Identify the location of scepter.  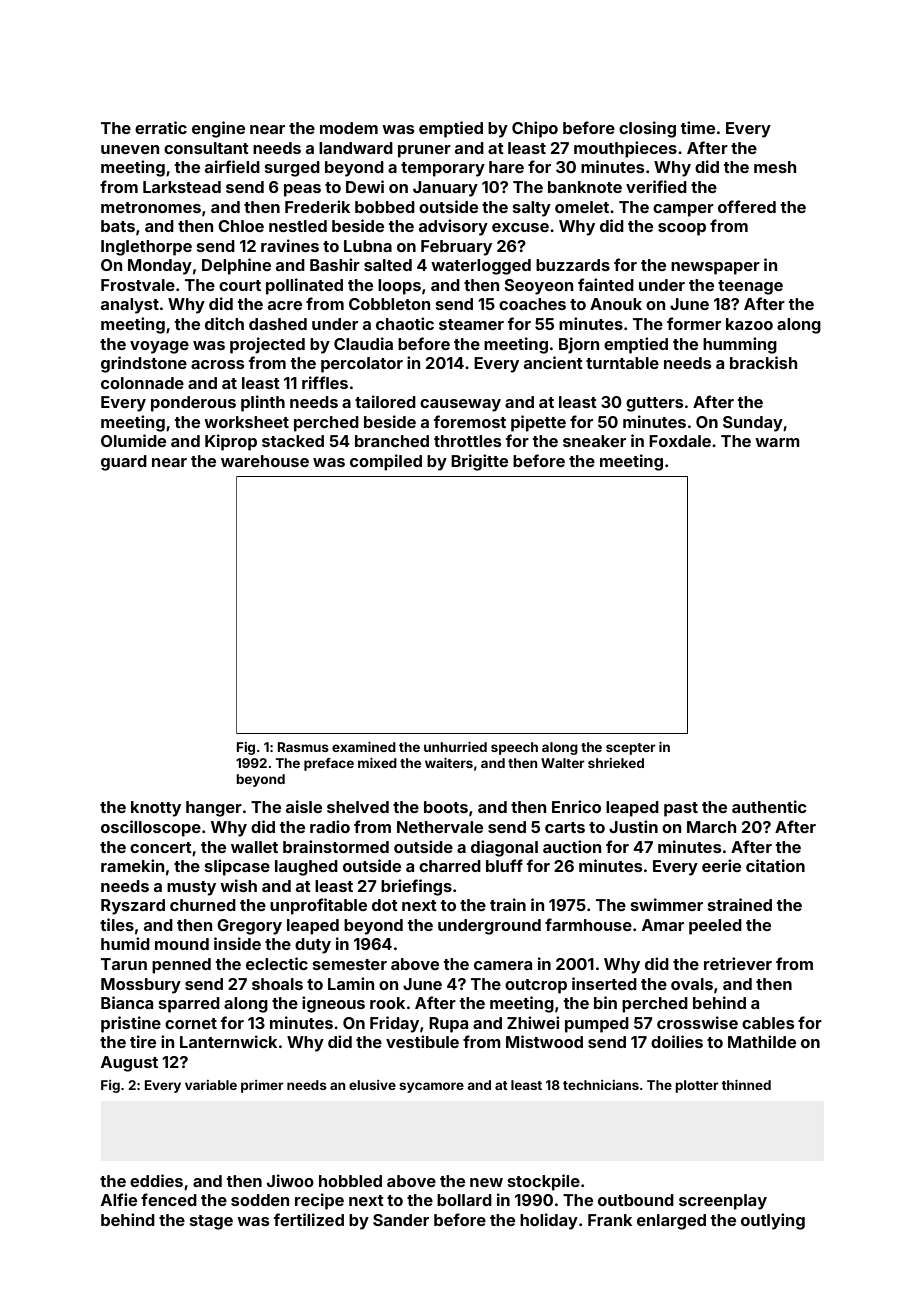
(631, 749).
